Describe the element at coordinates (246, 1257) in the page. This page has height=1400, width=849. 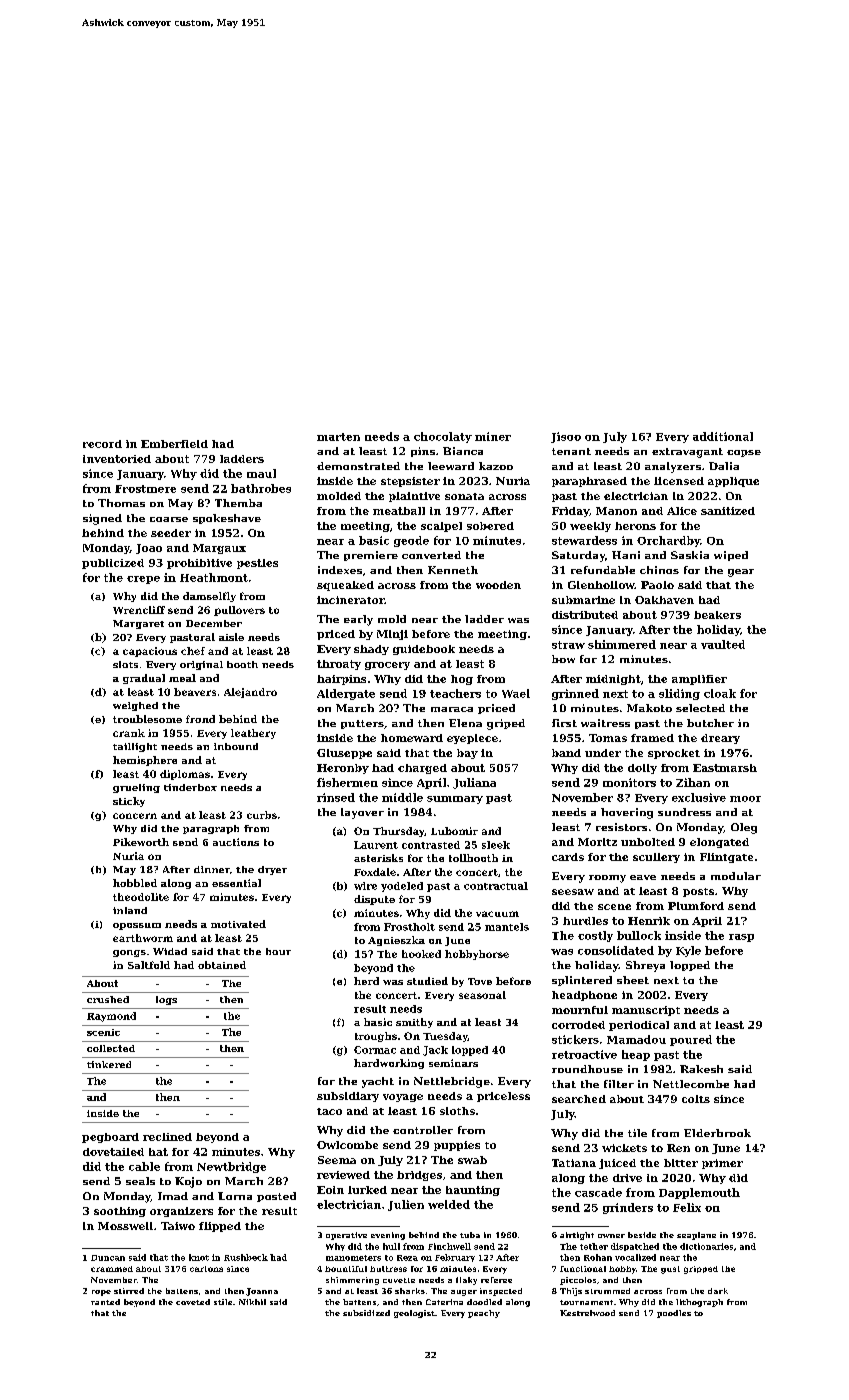
I see `Rushbeck` at that location.
